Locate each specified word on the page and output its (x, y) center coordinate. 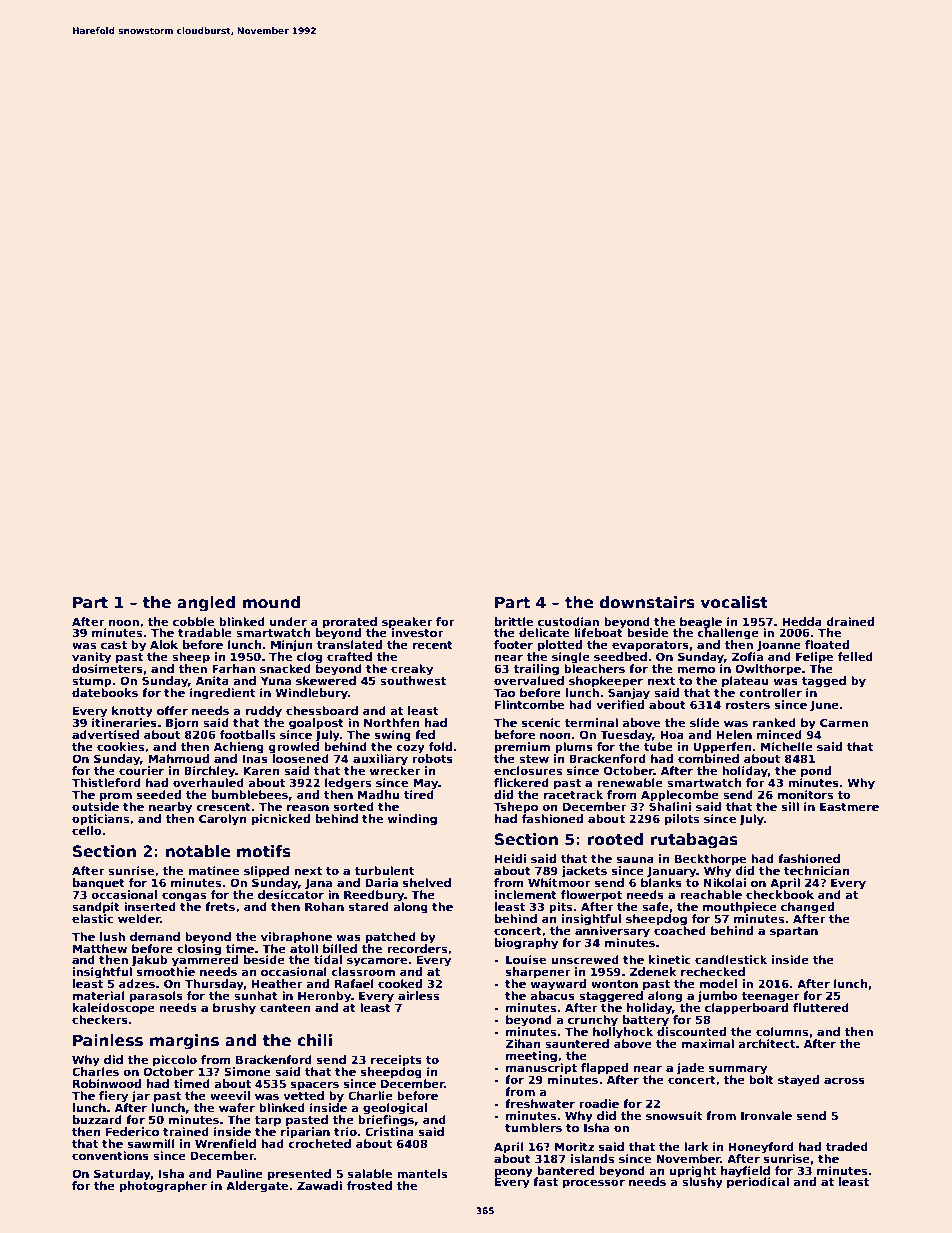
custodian (568, 621)
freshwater (540, 1103)
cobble (193, 621)
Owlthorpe (768, 670)
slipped (266, 872)
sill (790, 806)
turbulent (384, 870)
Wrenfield (225, 1143)
